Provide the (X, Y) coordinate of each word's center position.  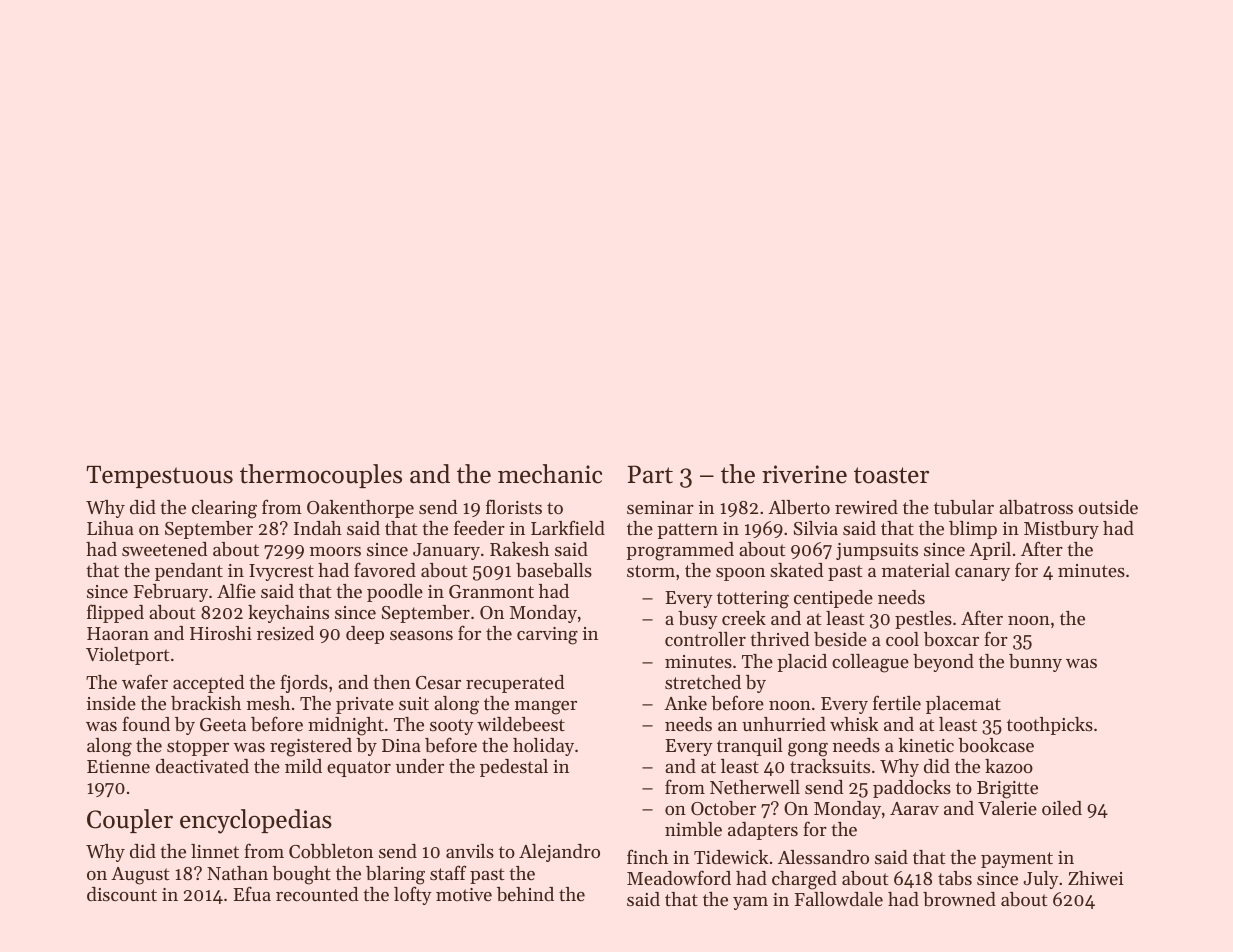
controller (705, 639)
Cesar (438, 682)
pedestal (514, 768)
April (990, 551)
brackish (206, 703)
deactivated (202, 766)
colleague (870, 663)
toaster (891, 475)
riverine (804, 474)
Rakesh (519, 549)
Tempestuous (160, 477)
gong (808, 750)
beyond (943, 663)
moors (335, 551)
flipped (115, 613)
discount (122, 894)
